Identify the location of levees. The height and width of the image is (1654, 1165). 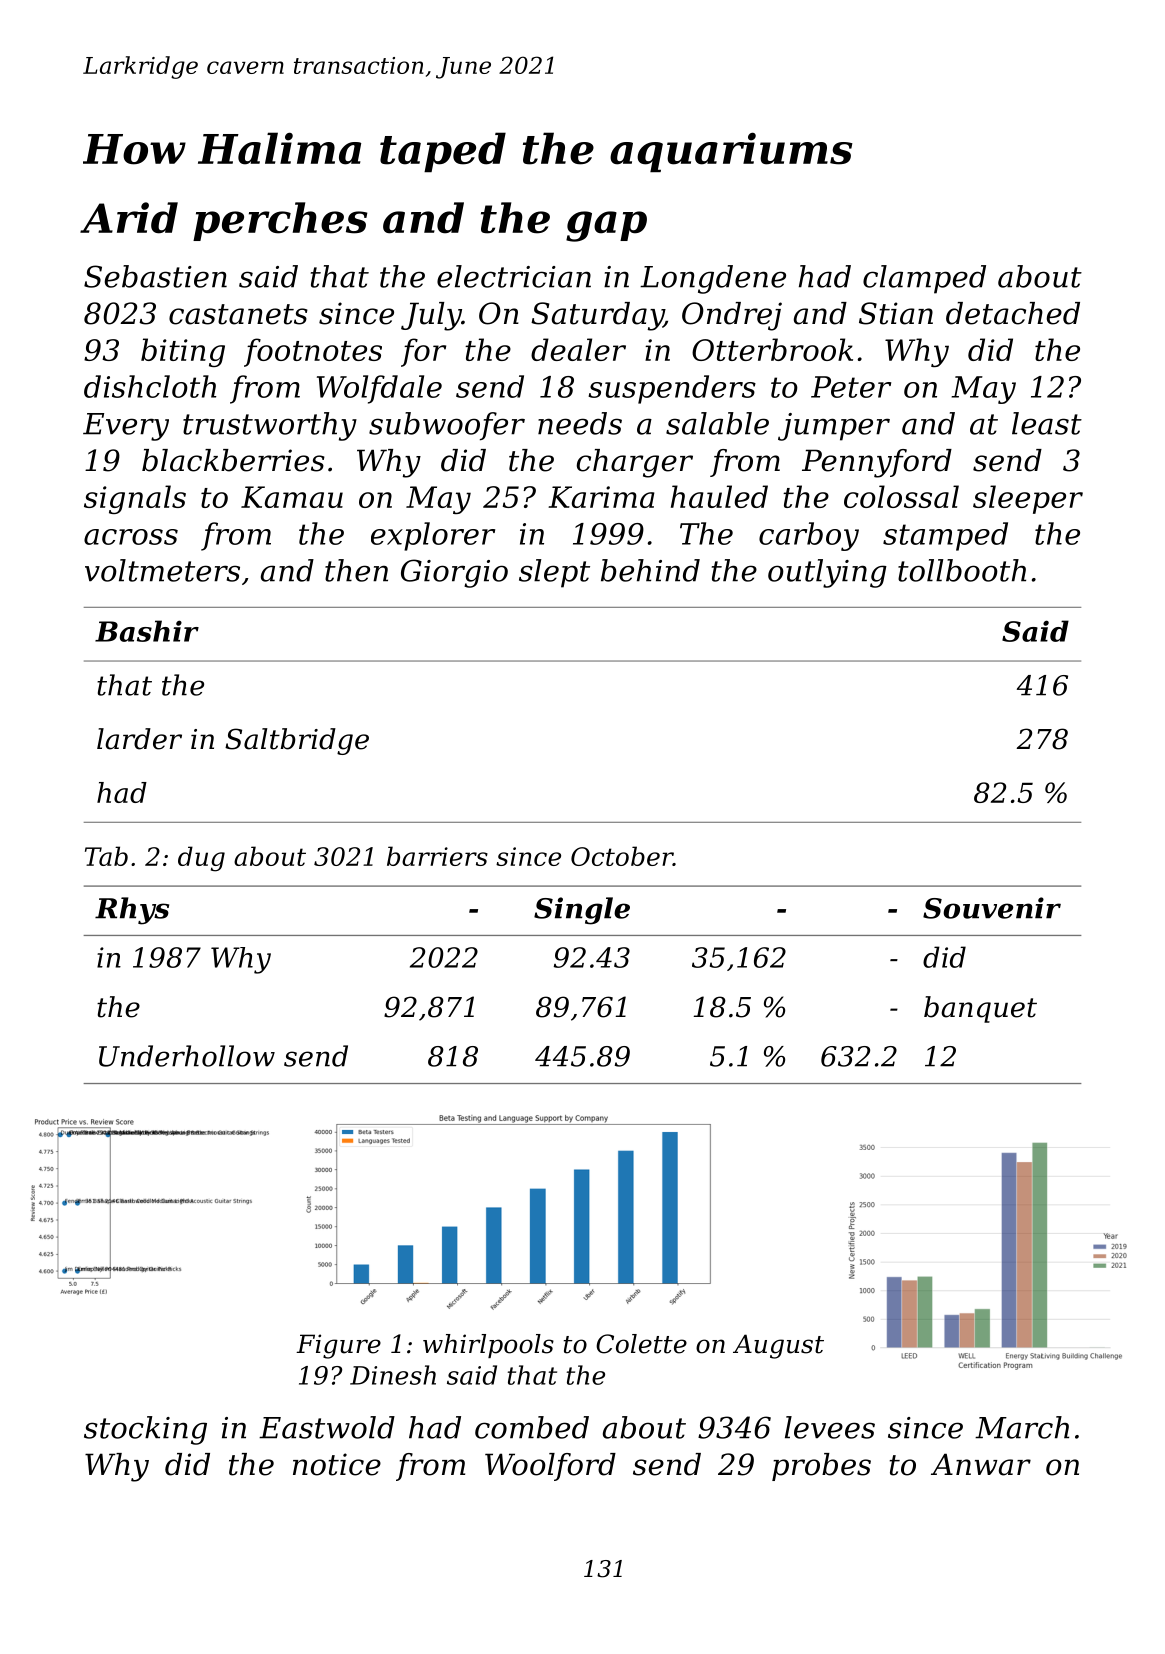
(830, 1427).
